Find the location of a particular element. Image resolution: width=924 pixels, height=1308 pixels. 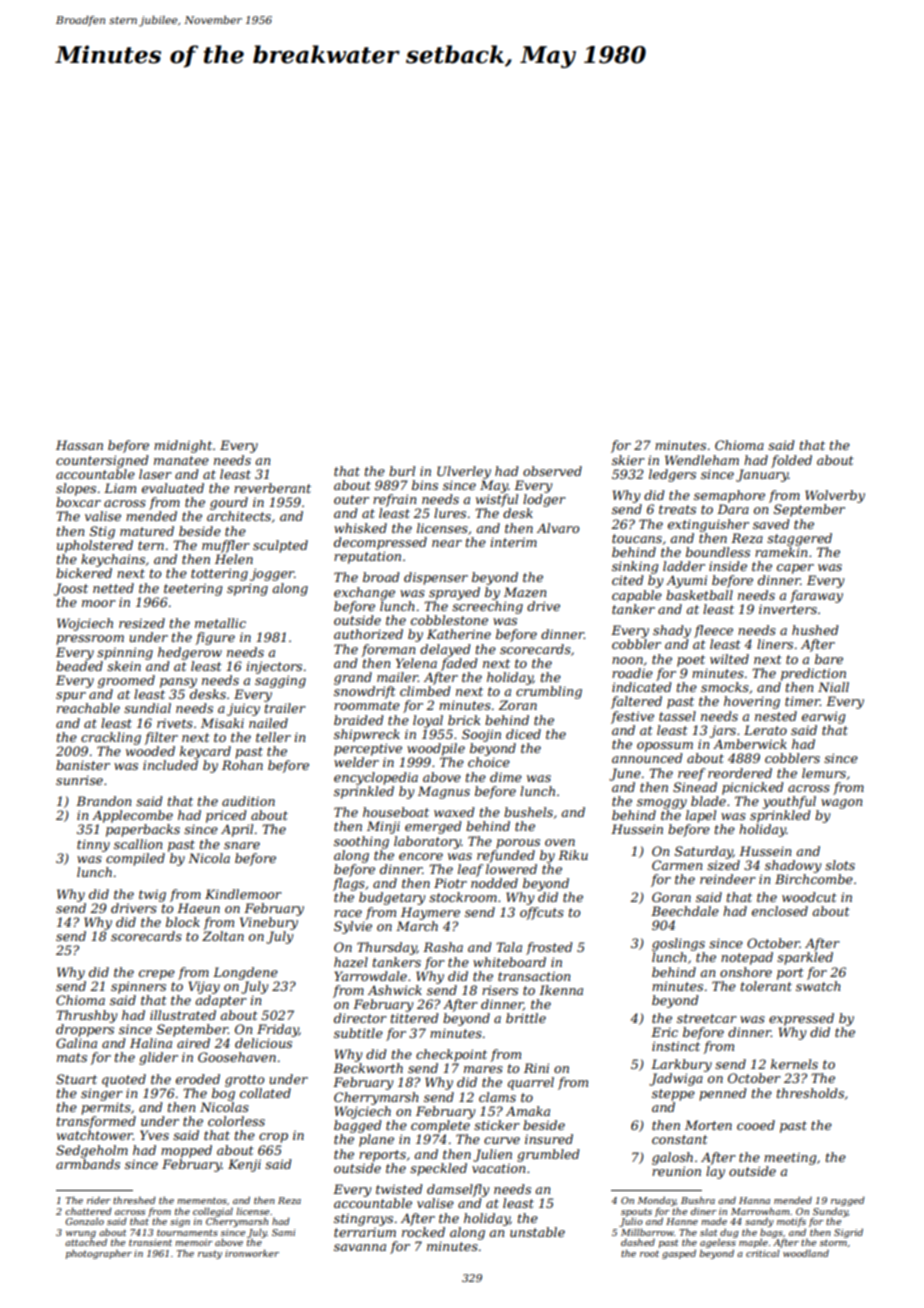

indicated is located at coordinates (642, 687).
